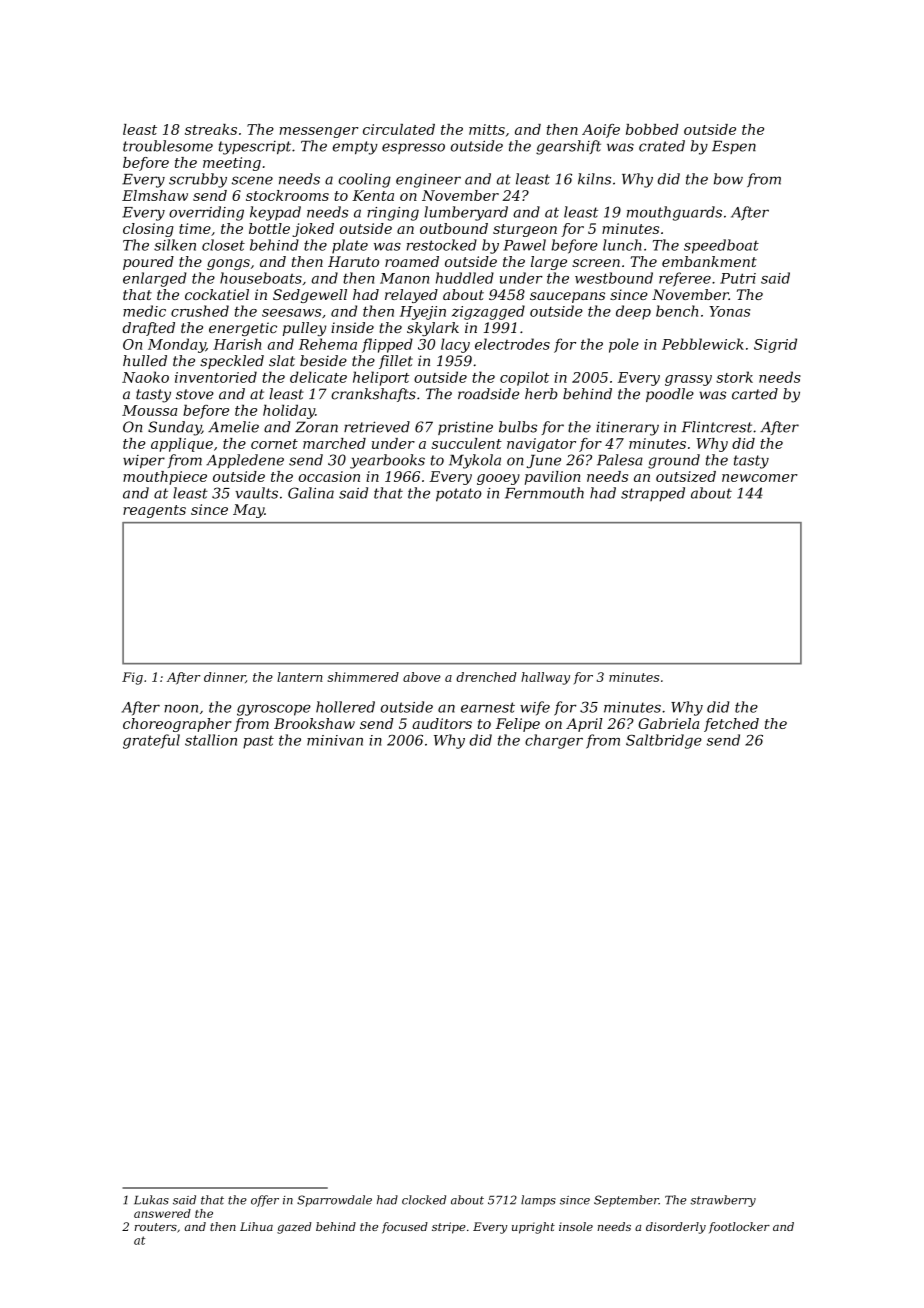  I want to click on Elmshaw, so click(155, 195).
